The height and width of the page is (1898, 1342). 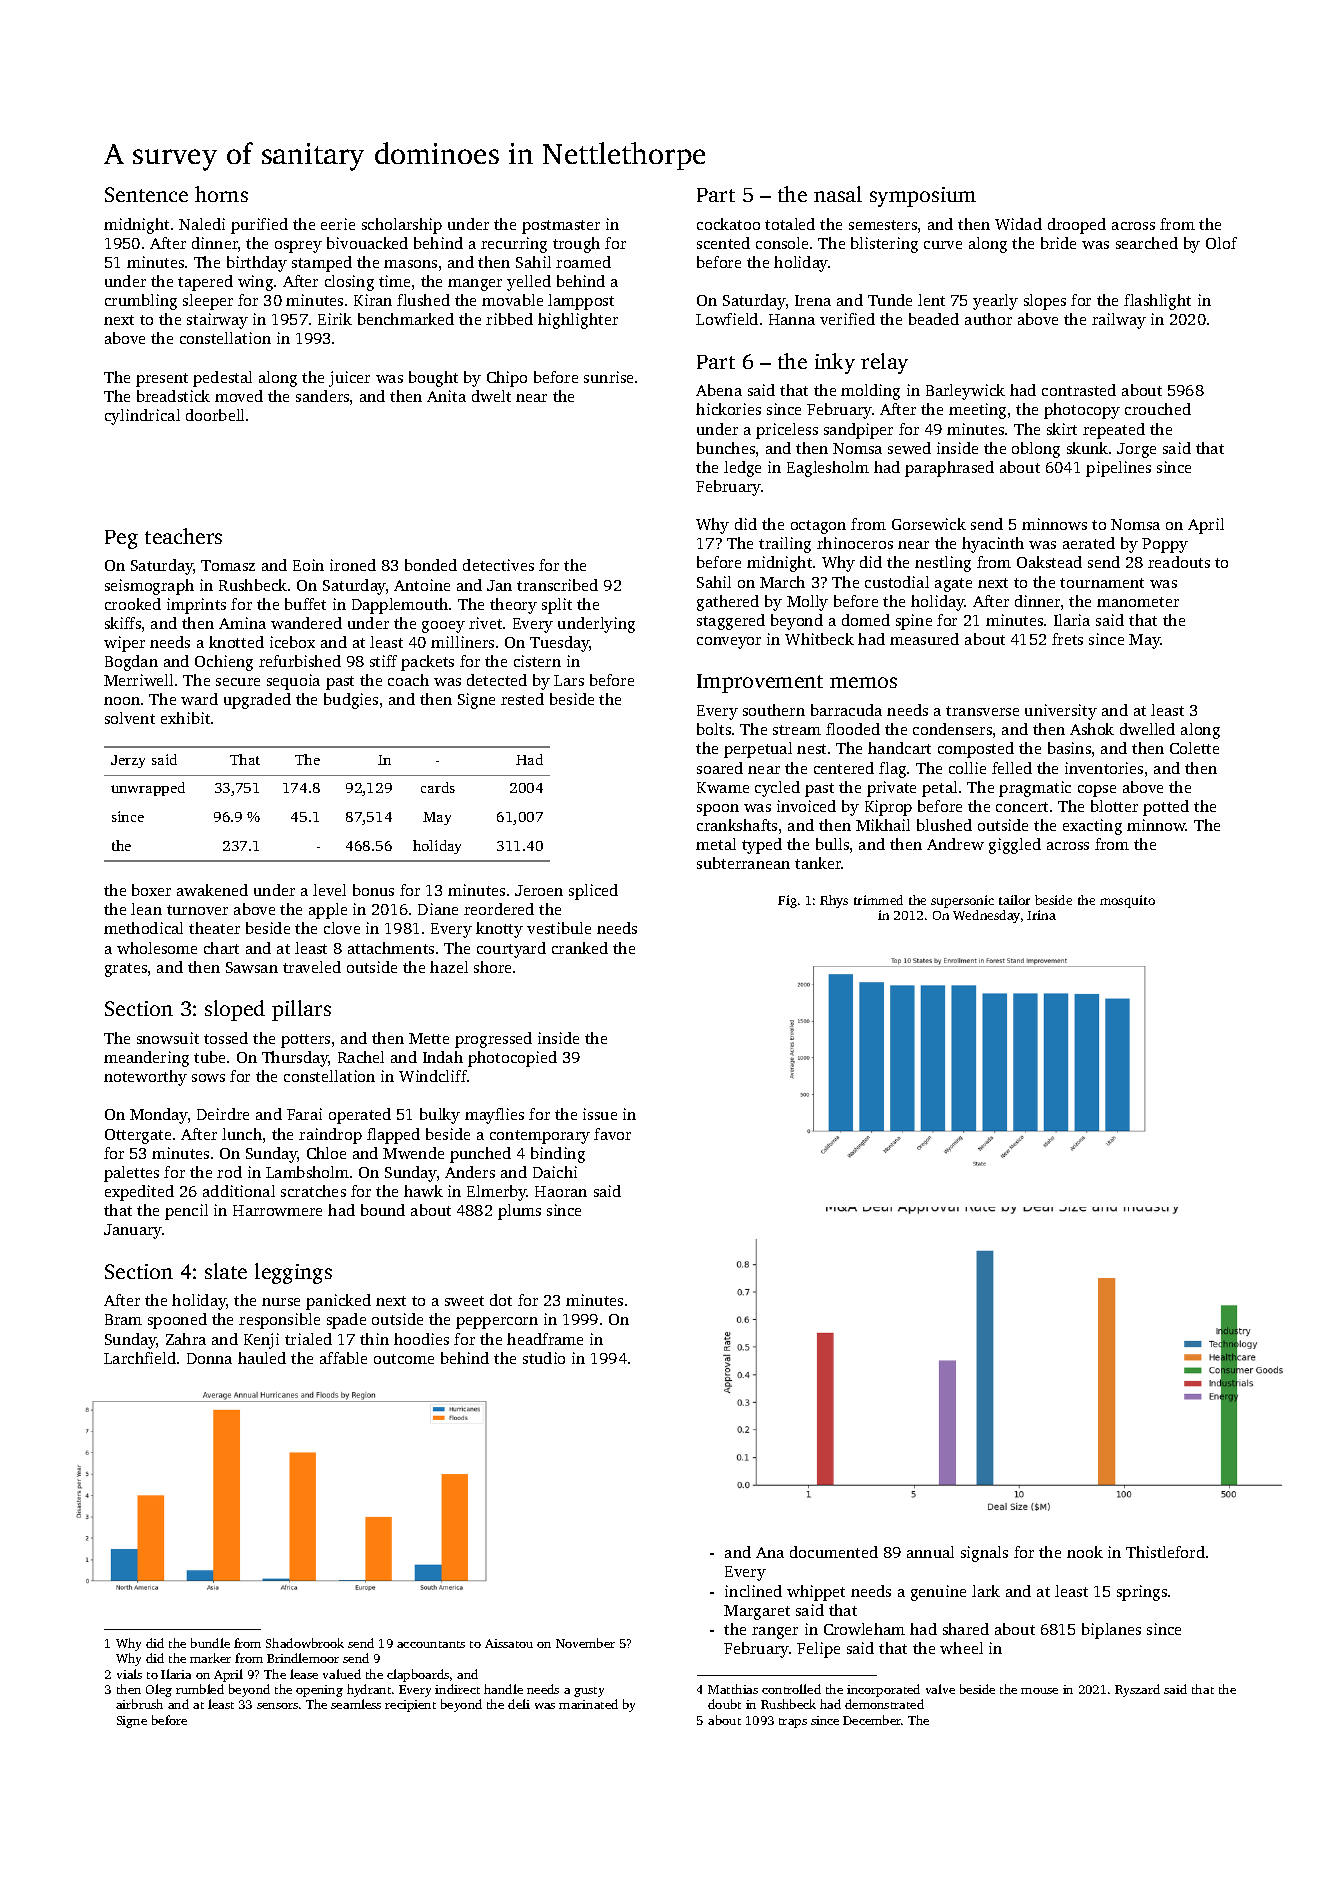 I want to click on theater, so click(x=214, y=928).
